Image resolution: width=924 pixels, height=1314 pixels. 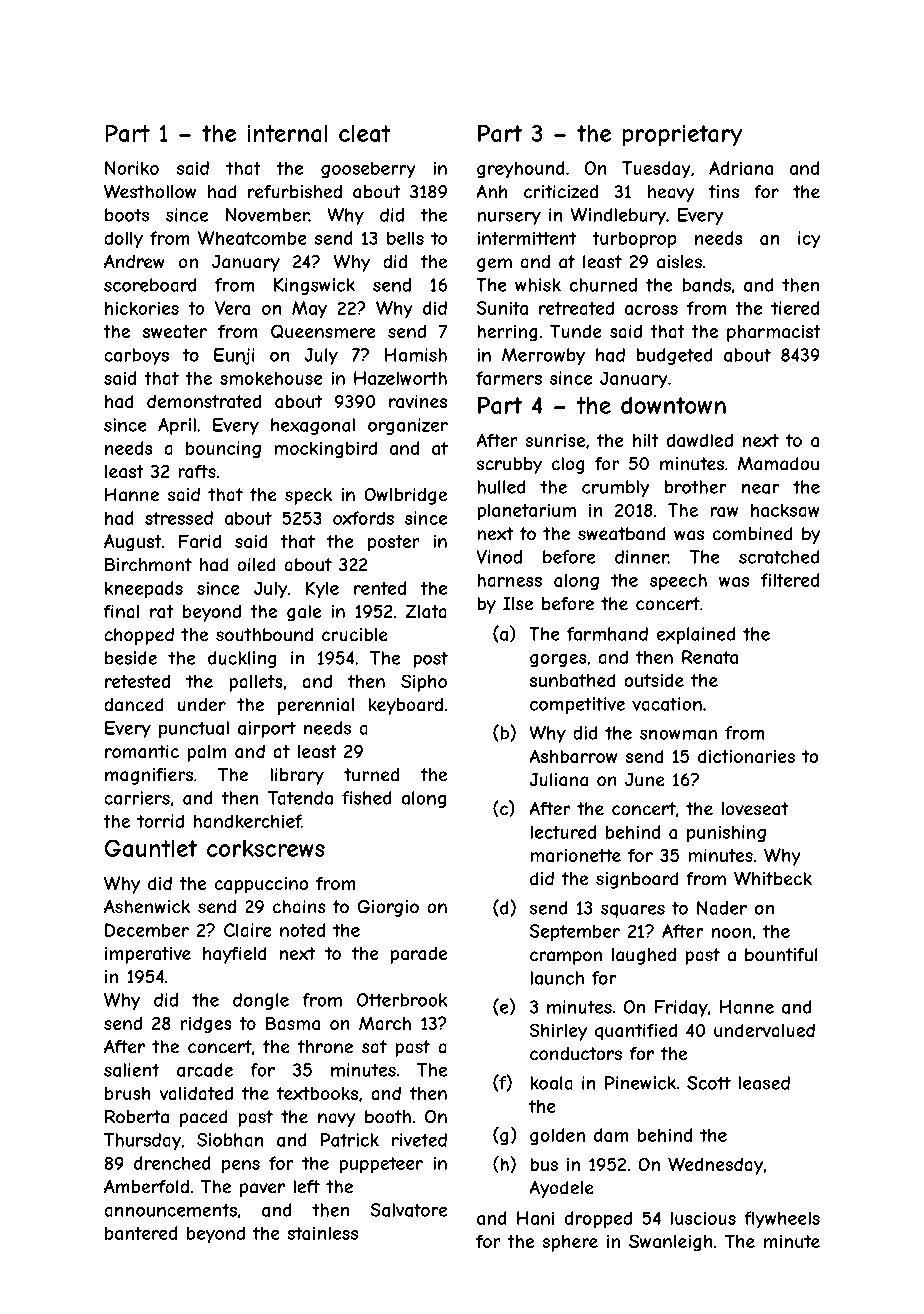 What do you see at coordinates (682, 136) in the image?
I see `proprietary` at bounding box center [682, 136].
